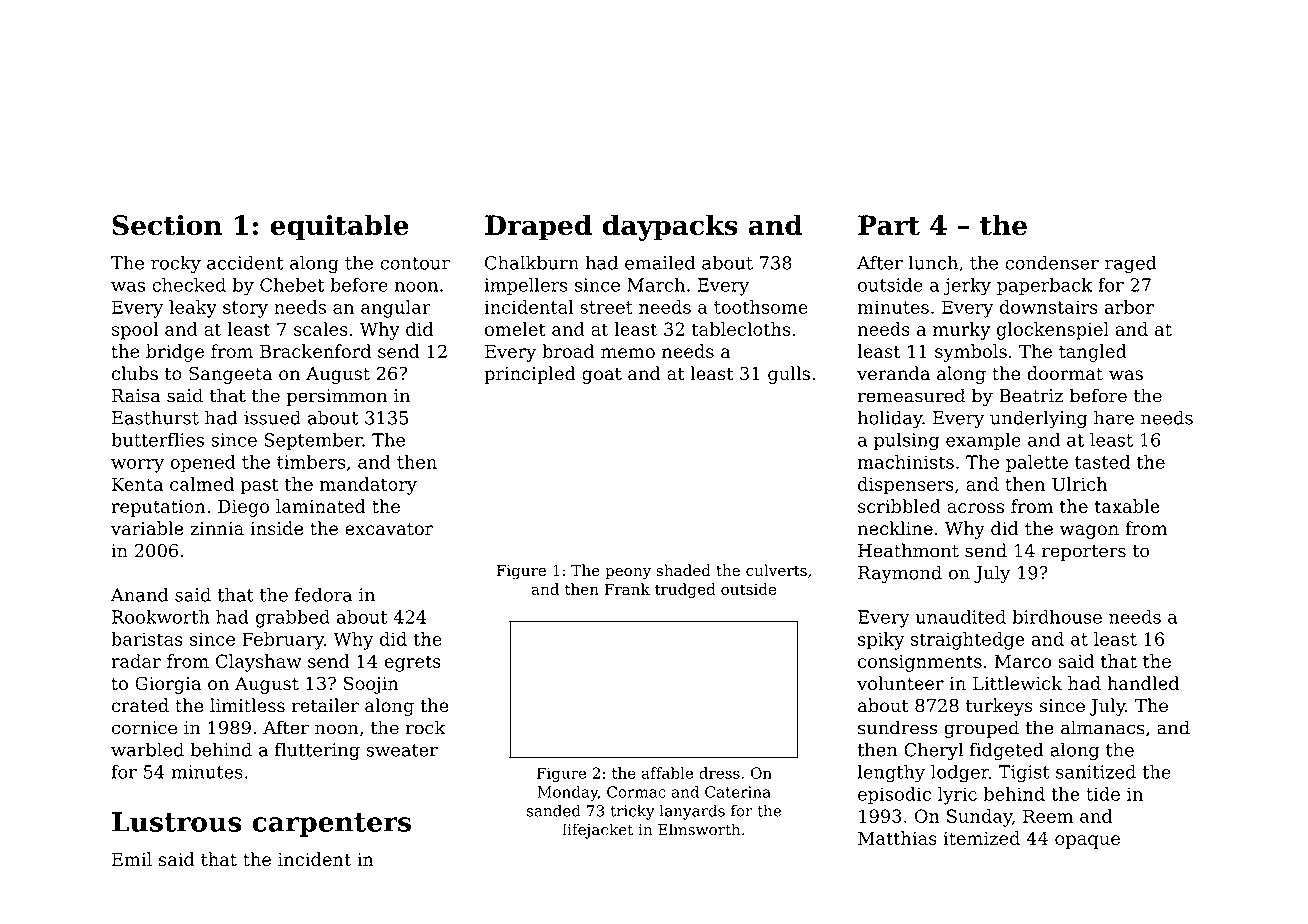  Describe the element at coordinates (889, 225) in the screenshot. I see `Part` at that location.
